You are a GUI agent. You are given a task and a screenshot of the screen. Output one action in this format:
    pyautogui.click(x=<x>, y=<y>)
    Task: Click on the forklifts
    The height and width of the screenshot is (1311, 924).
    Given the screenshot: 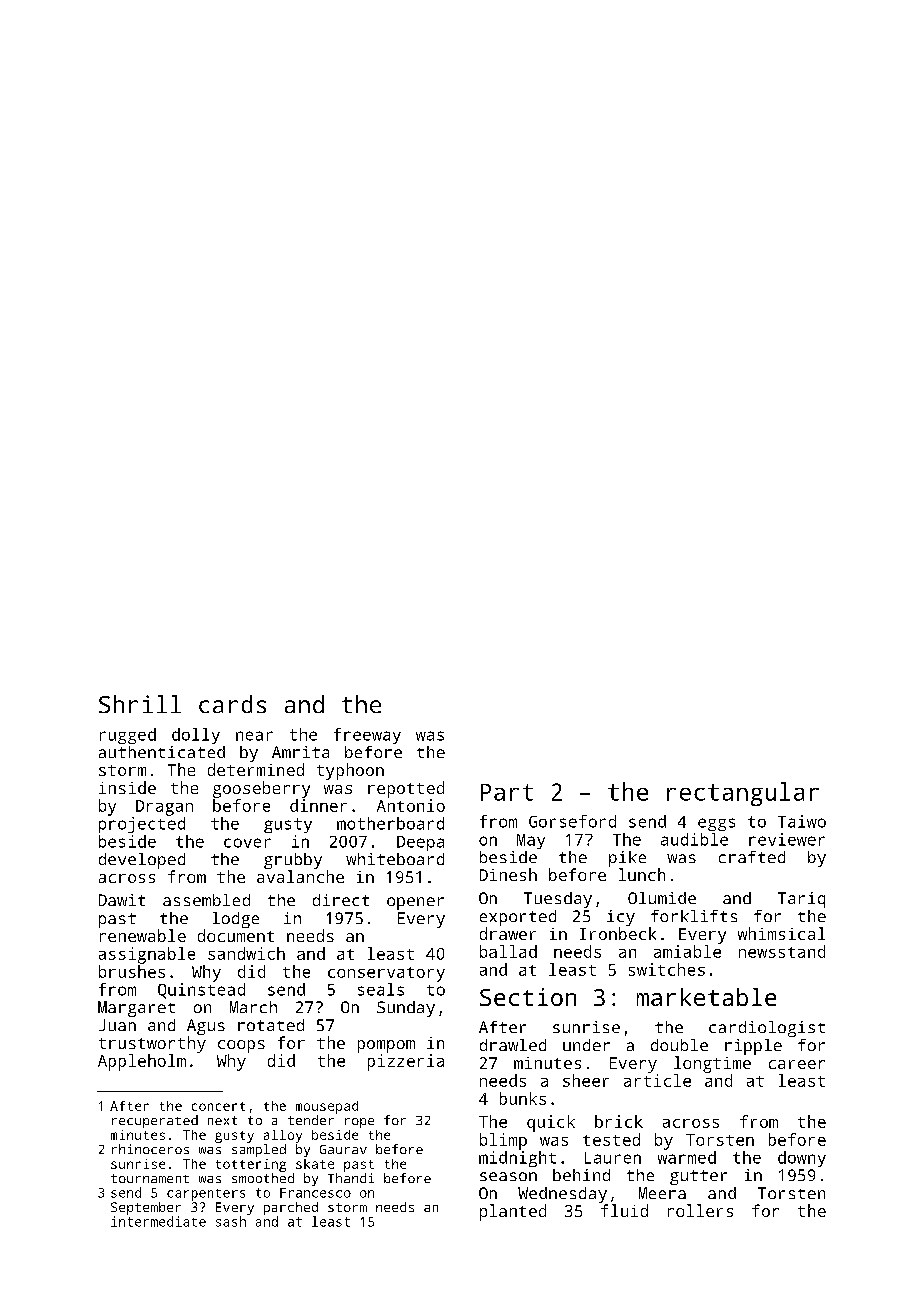 What is the action you would take?
    pyautogui.click(x=694, y=916)
